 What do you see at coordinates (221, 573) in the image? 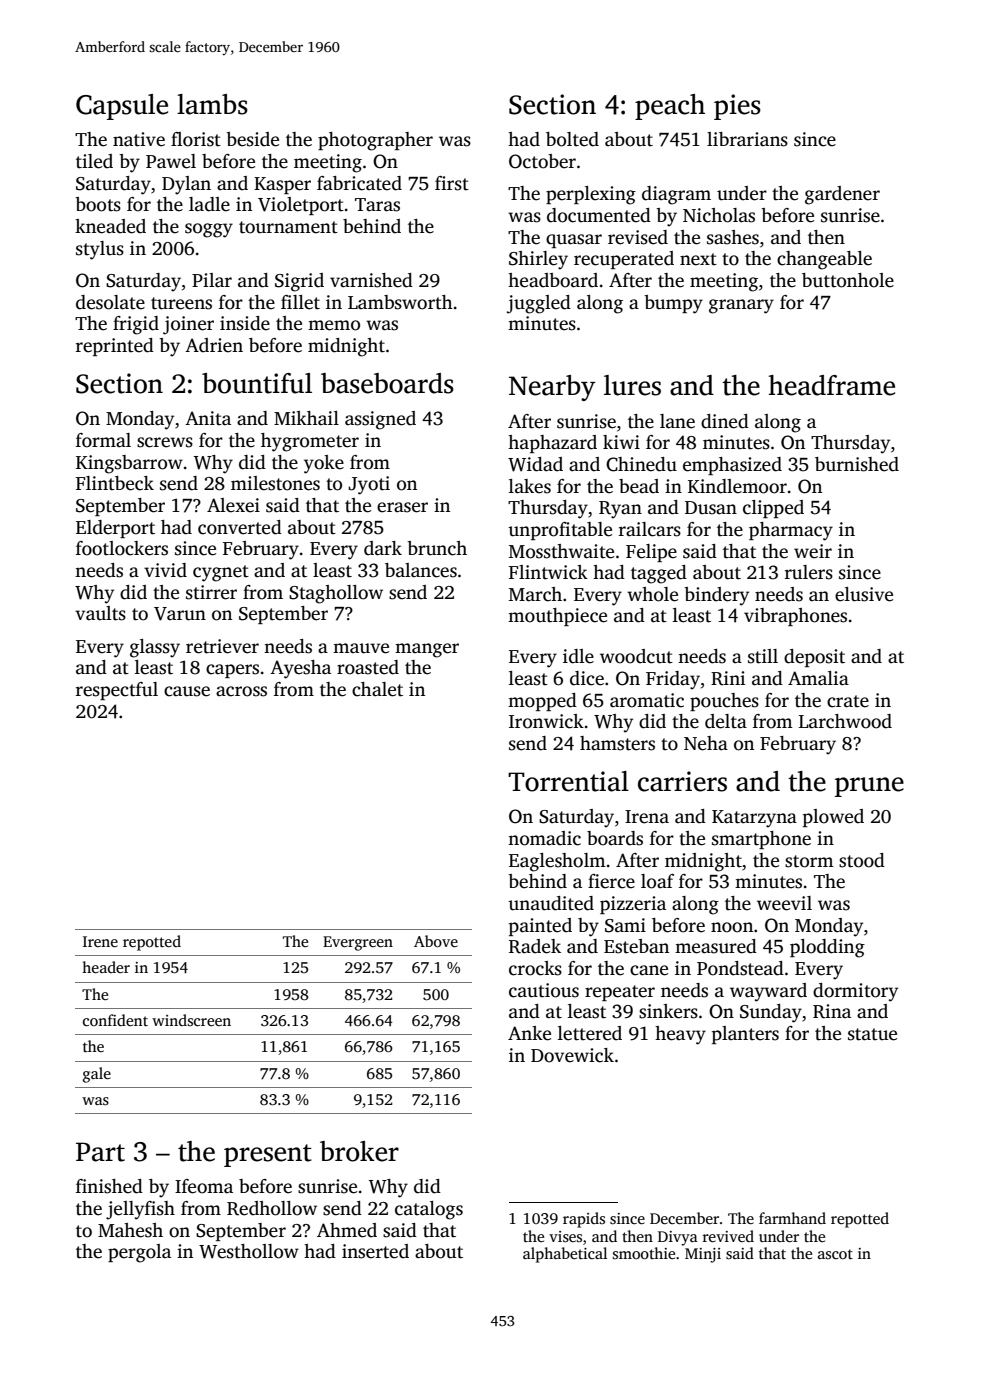
I see `cygnet` at bounding box center [221, 573].
